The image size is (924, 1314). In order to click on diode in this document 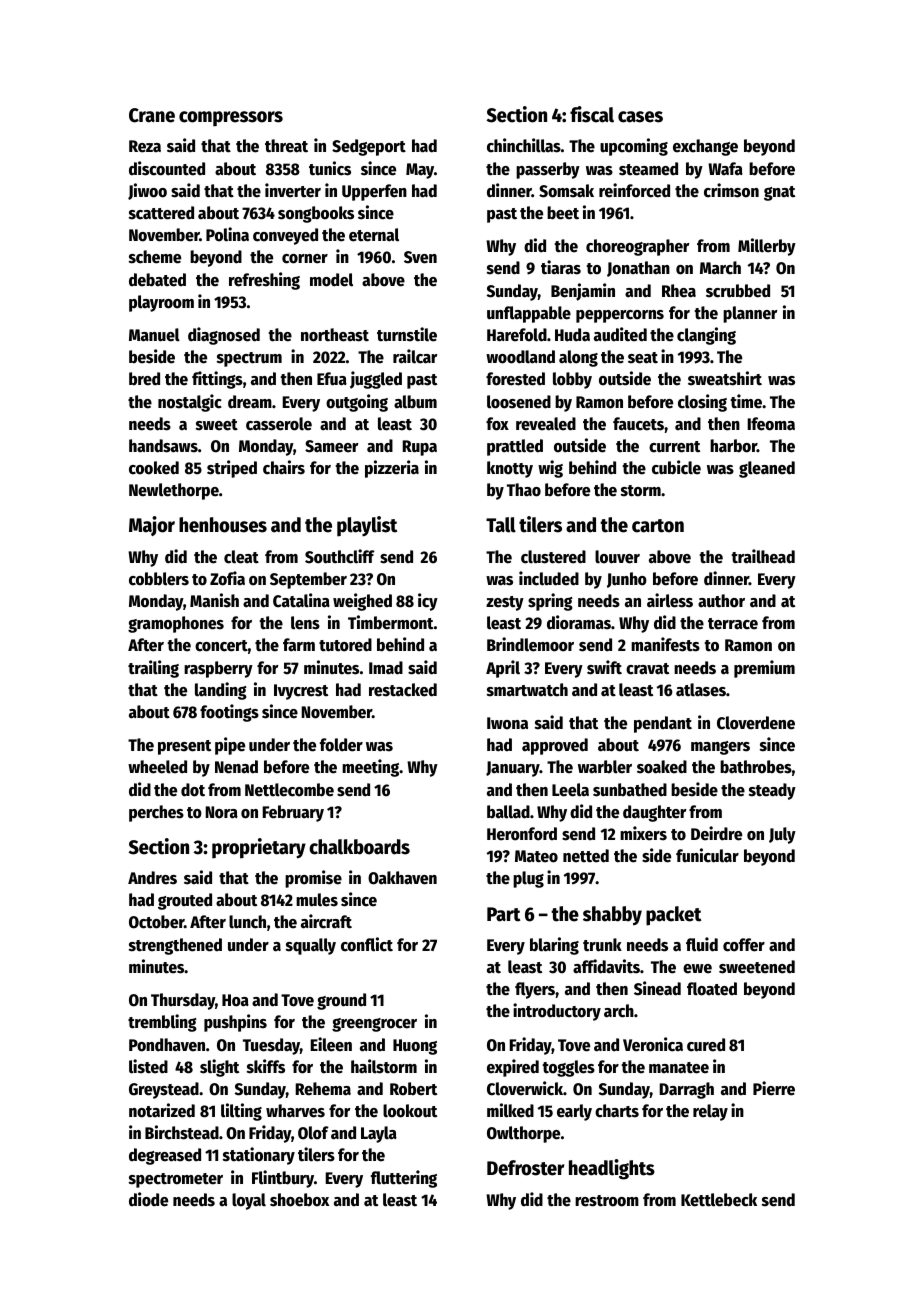, I will do `click(148, 1199)`.
